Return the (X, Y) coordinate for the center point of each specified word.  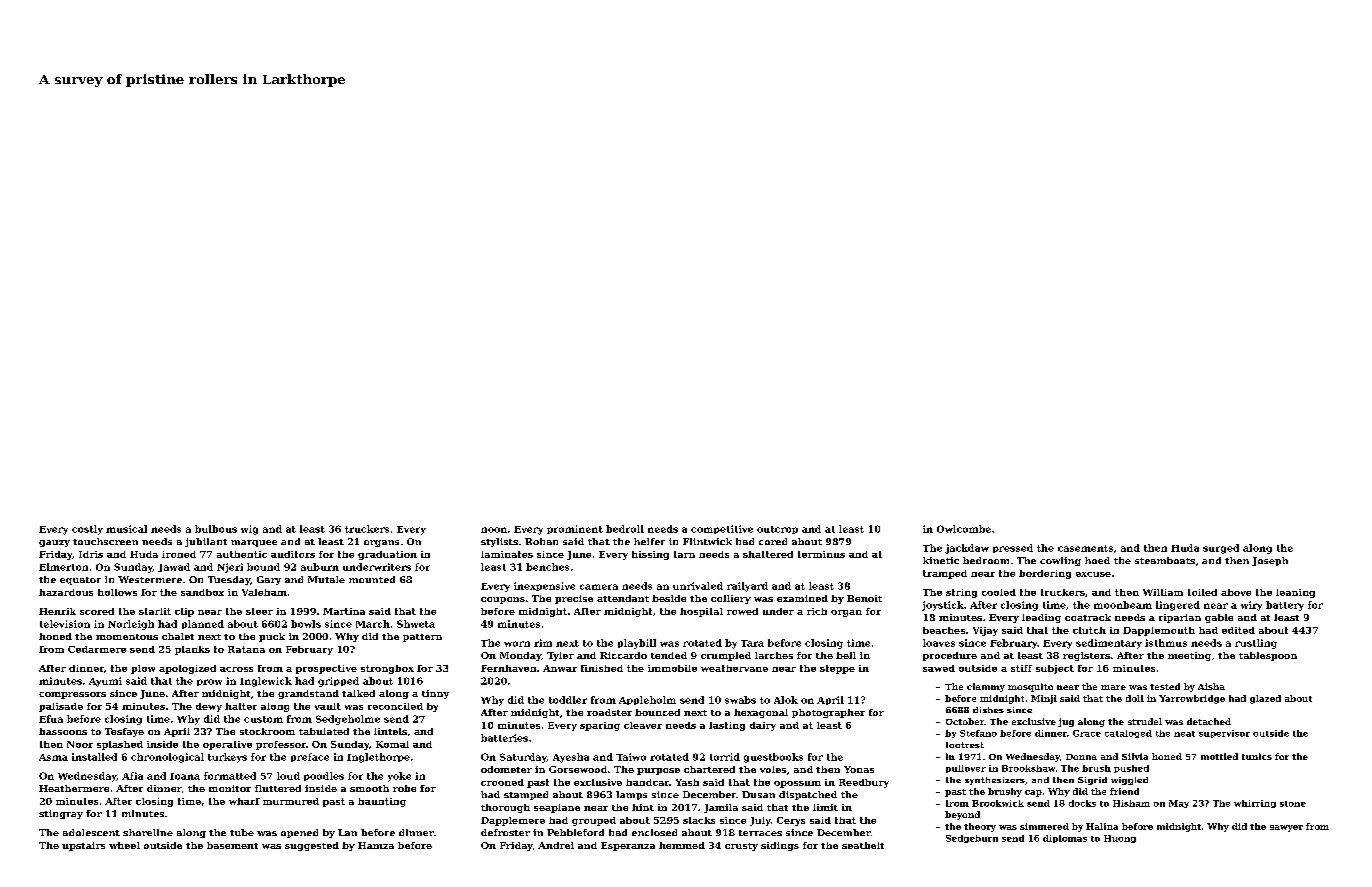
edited (1238, 630)
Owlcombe (964, 529)
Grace (1087, 733)
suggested (312, 846)
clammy (986, 687)
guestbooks (773, 758)
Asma (53, 757)
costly (87, 530)
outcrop (777, 530)
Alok (786, 700)
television (65, 624)
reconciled (395, 706)
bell (846, 655)
